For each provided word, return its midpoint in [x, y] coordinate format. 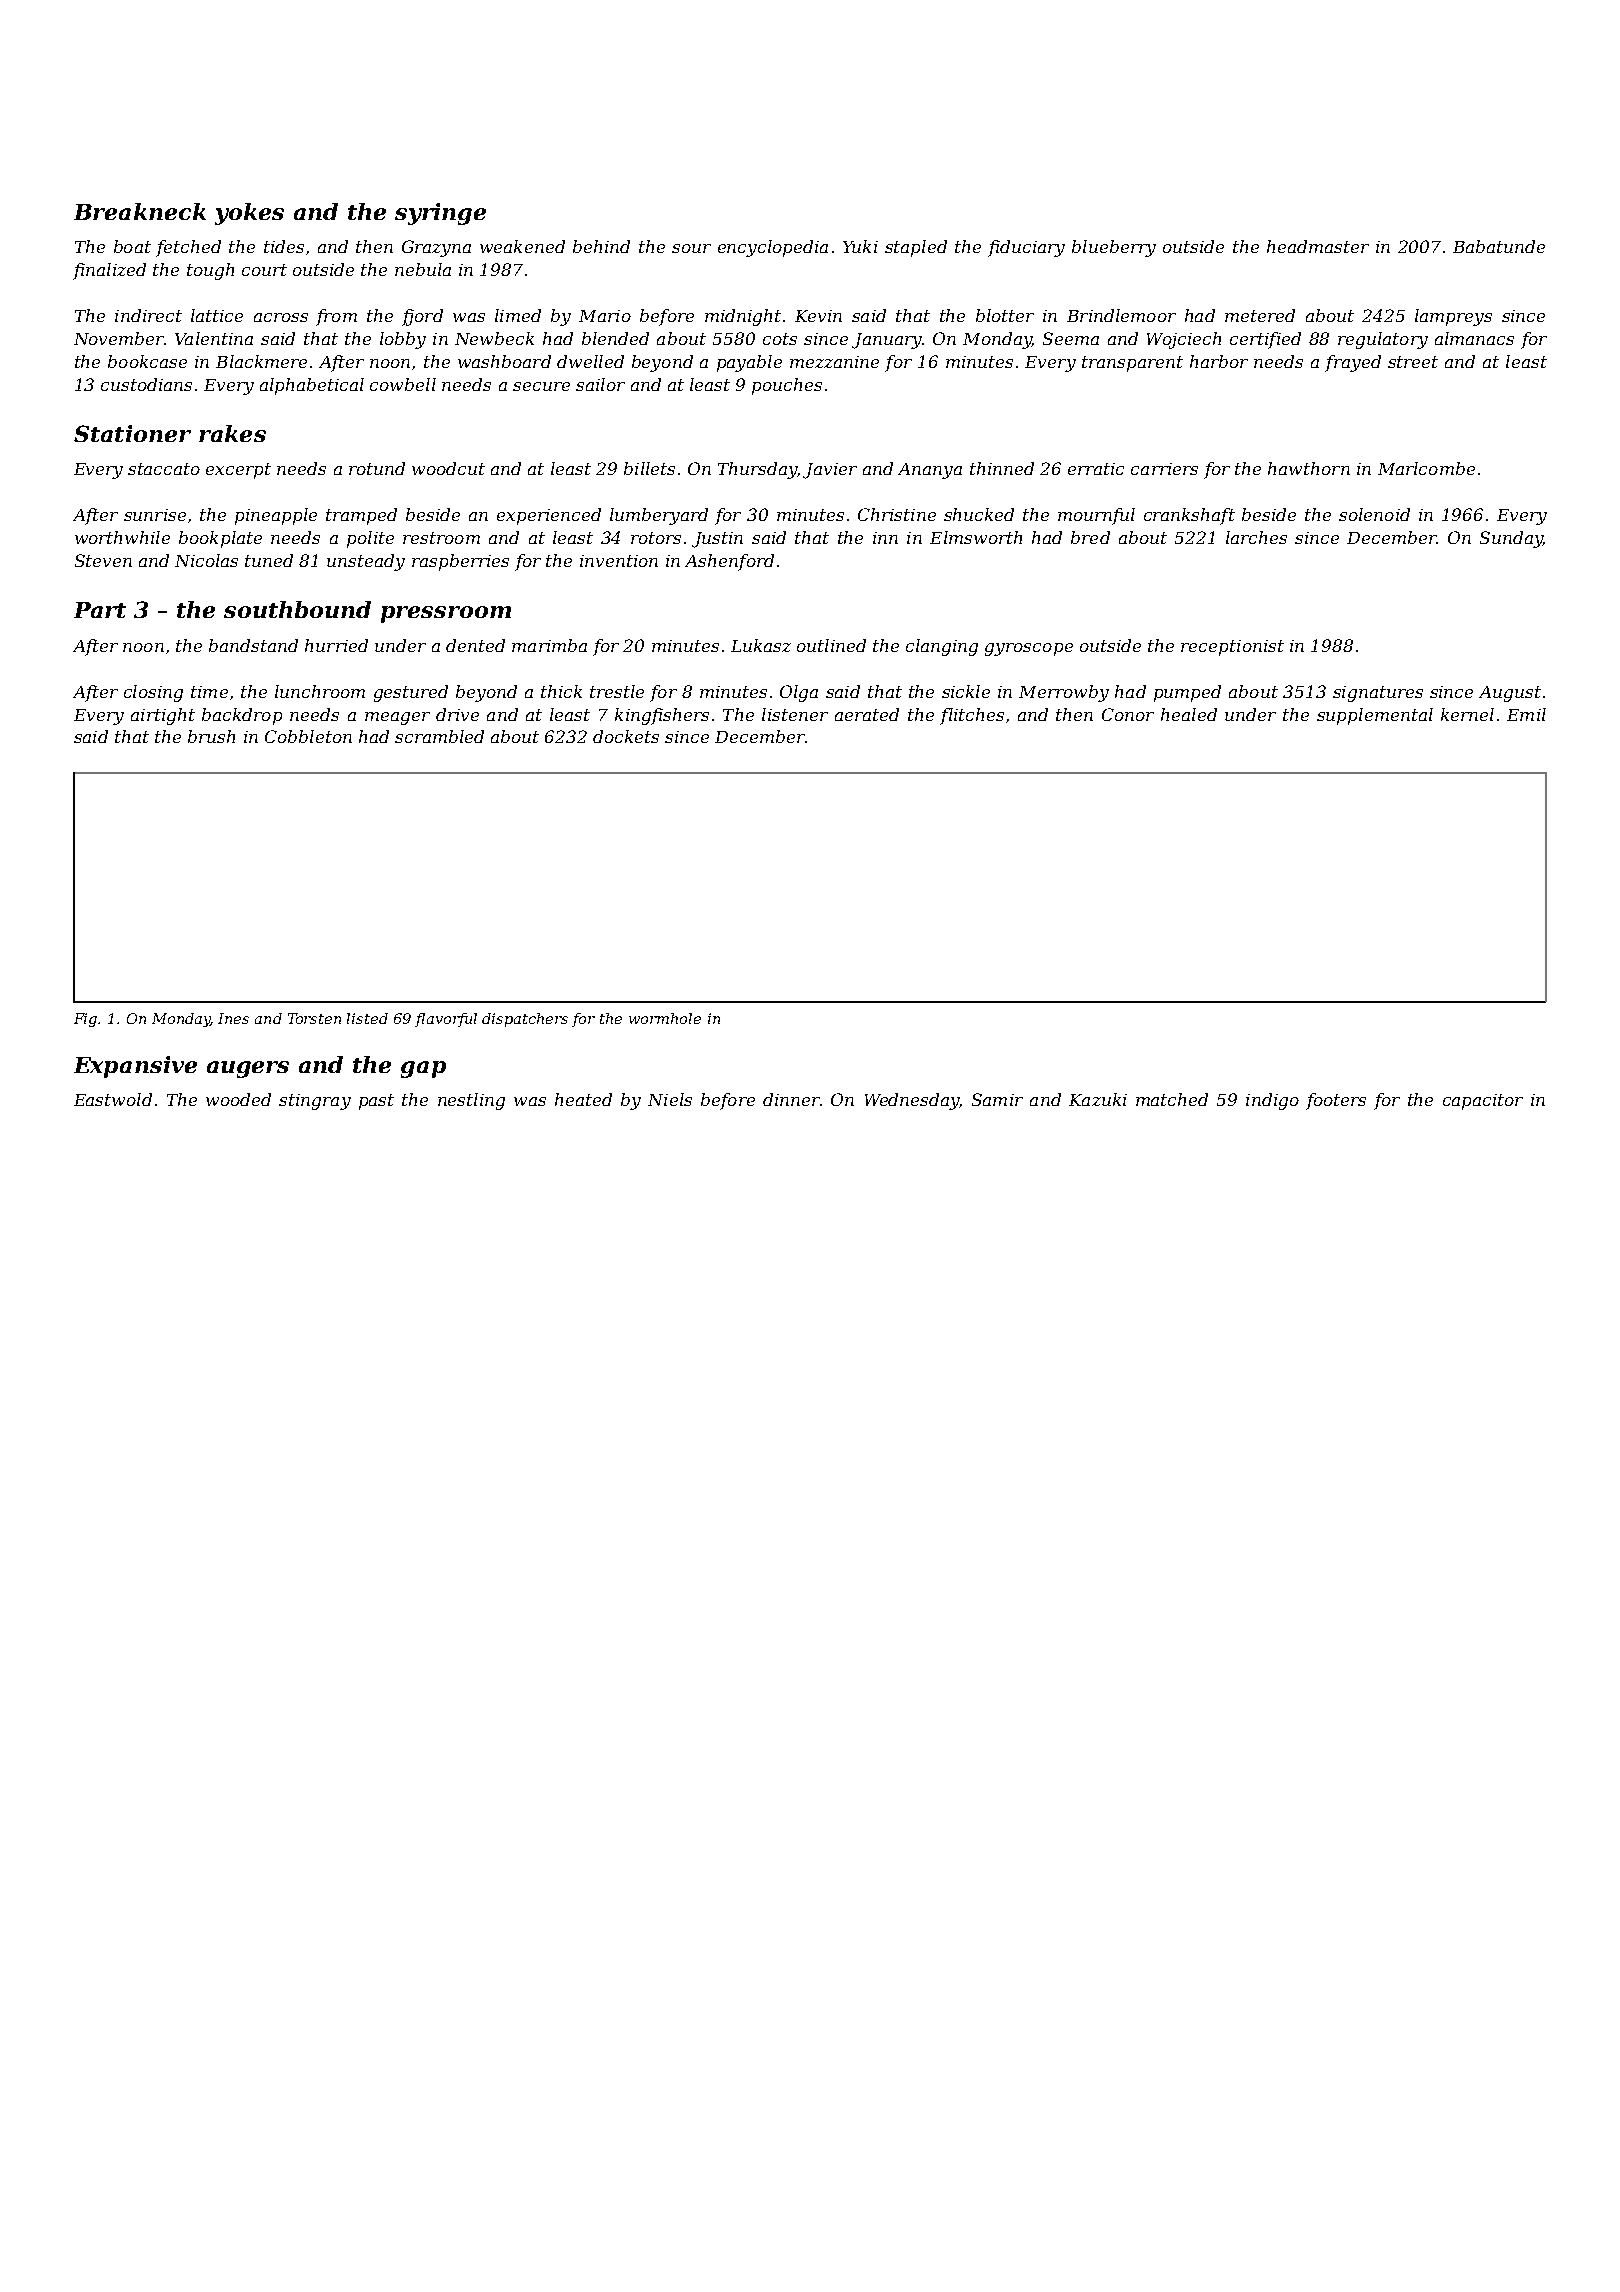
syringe [440, 214]
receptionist [1232, 648]
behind [601, 246]
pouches [787, 386]
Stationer [132, 433]
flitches [972, 716]
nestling [471, 1101]
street [1413, 362]
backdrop [242, 716]
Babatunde [1499, 246]
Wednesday [912, 1101]
